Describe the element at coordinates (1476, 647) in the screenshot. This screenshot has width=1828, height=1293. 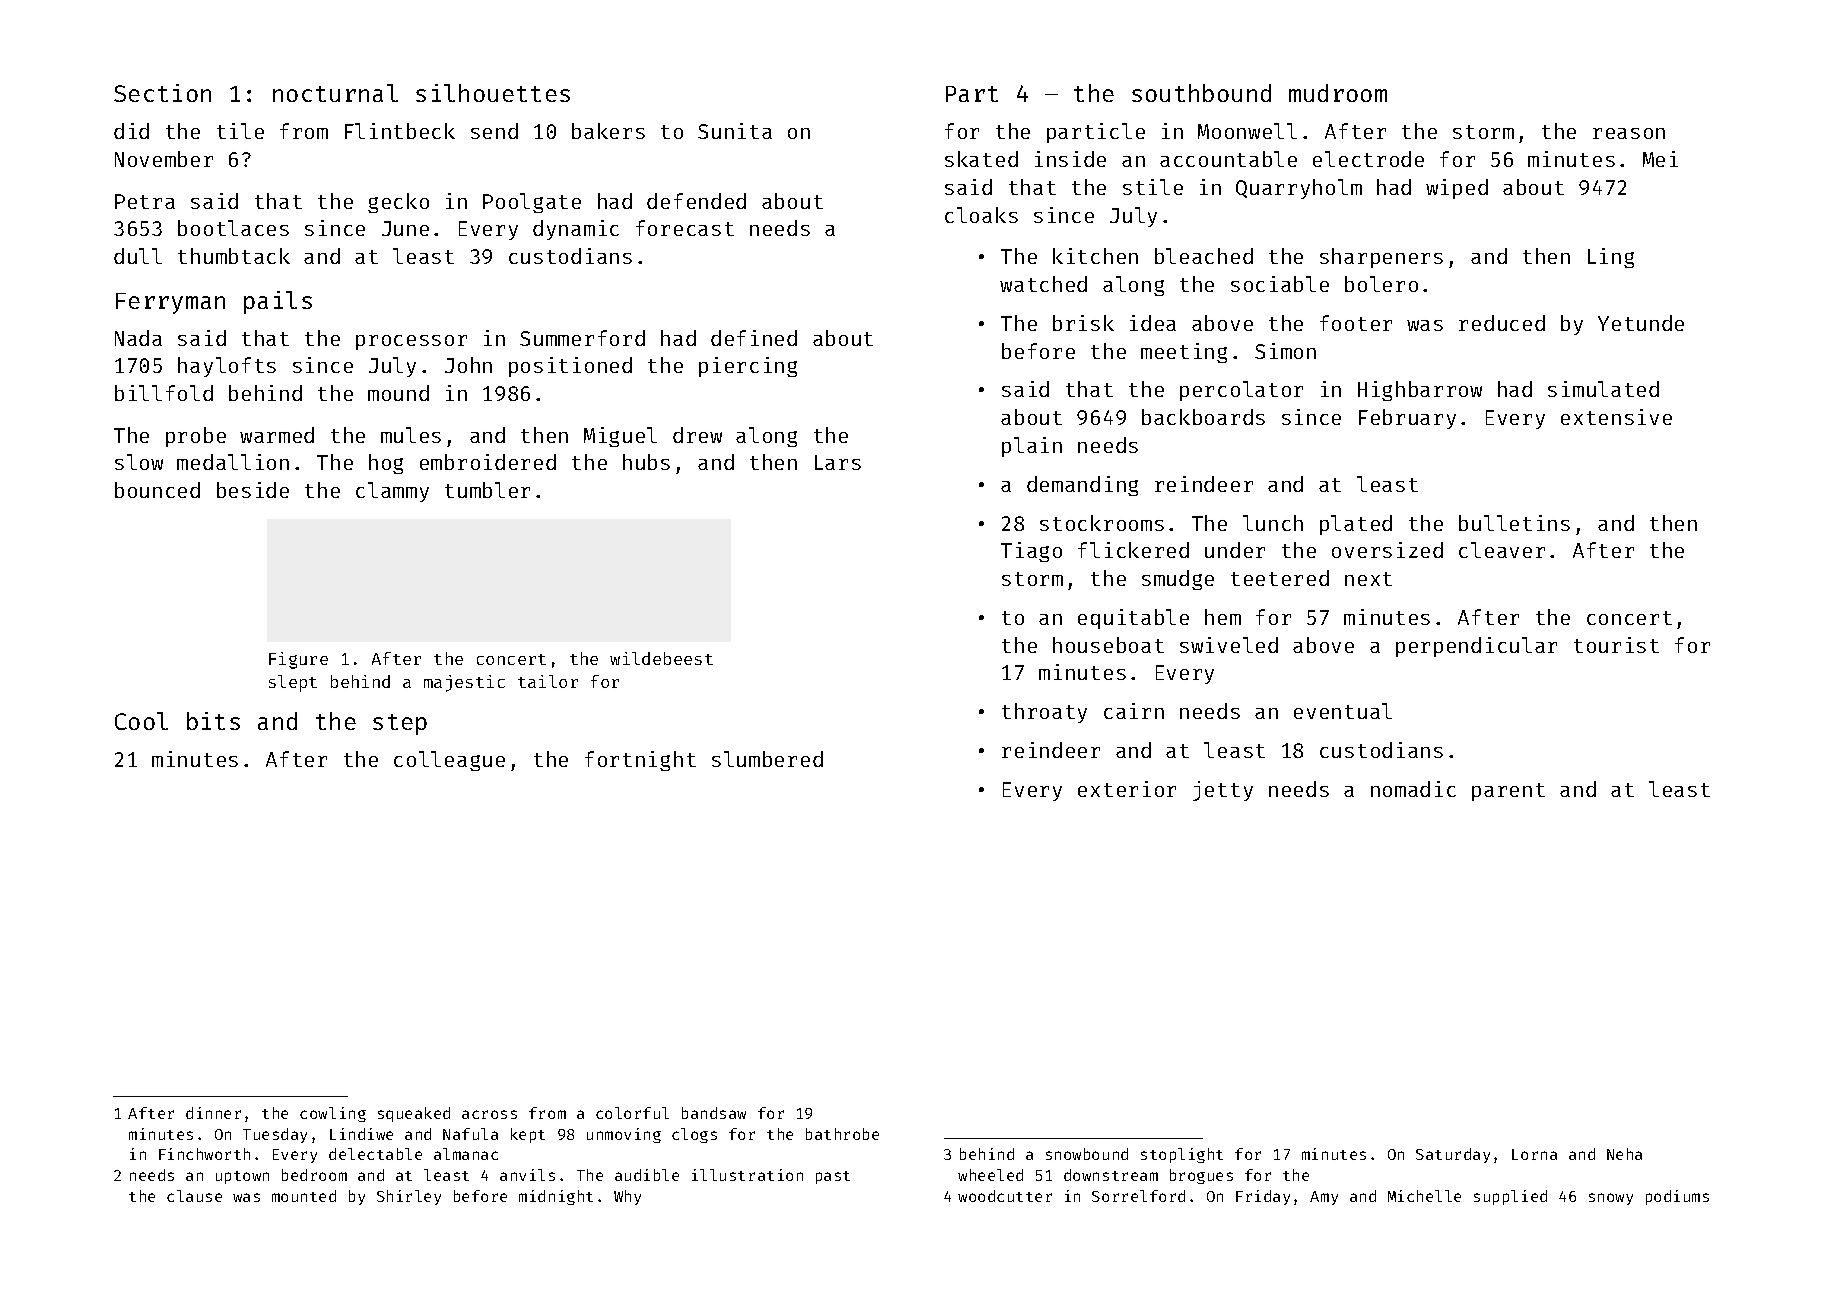
I see `perpendicular` at that location.
